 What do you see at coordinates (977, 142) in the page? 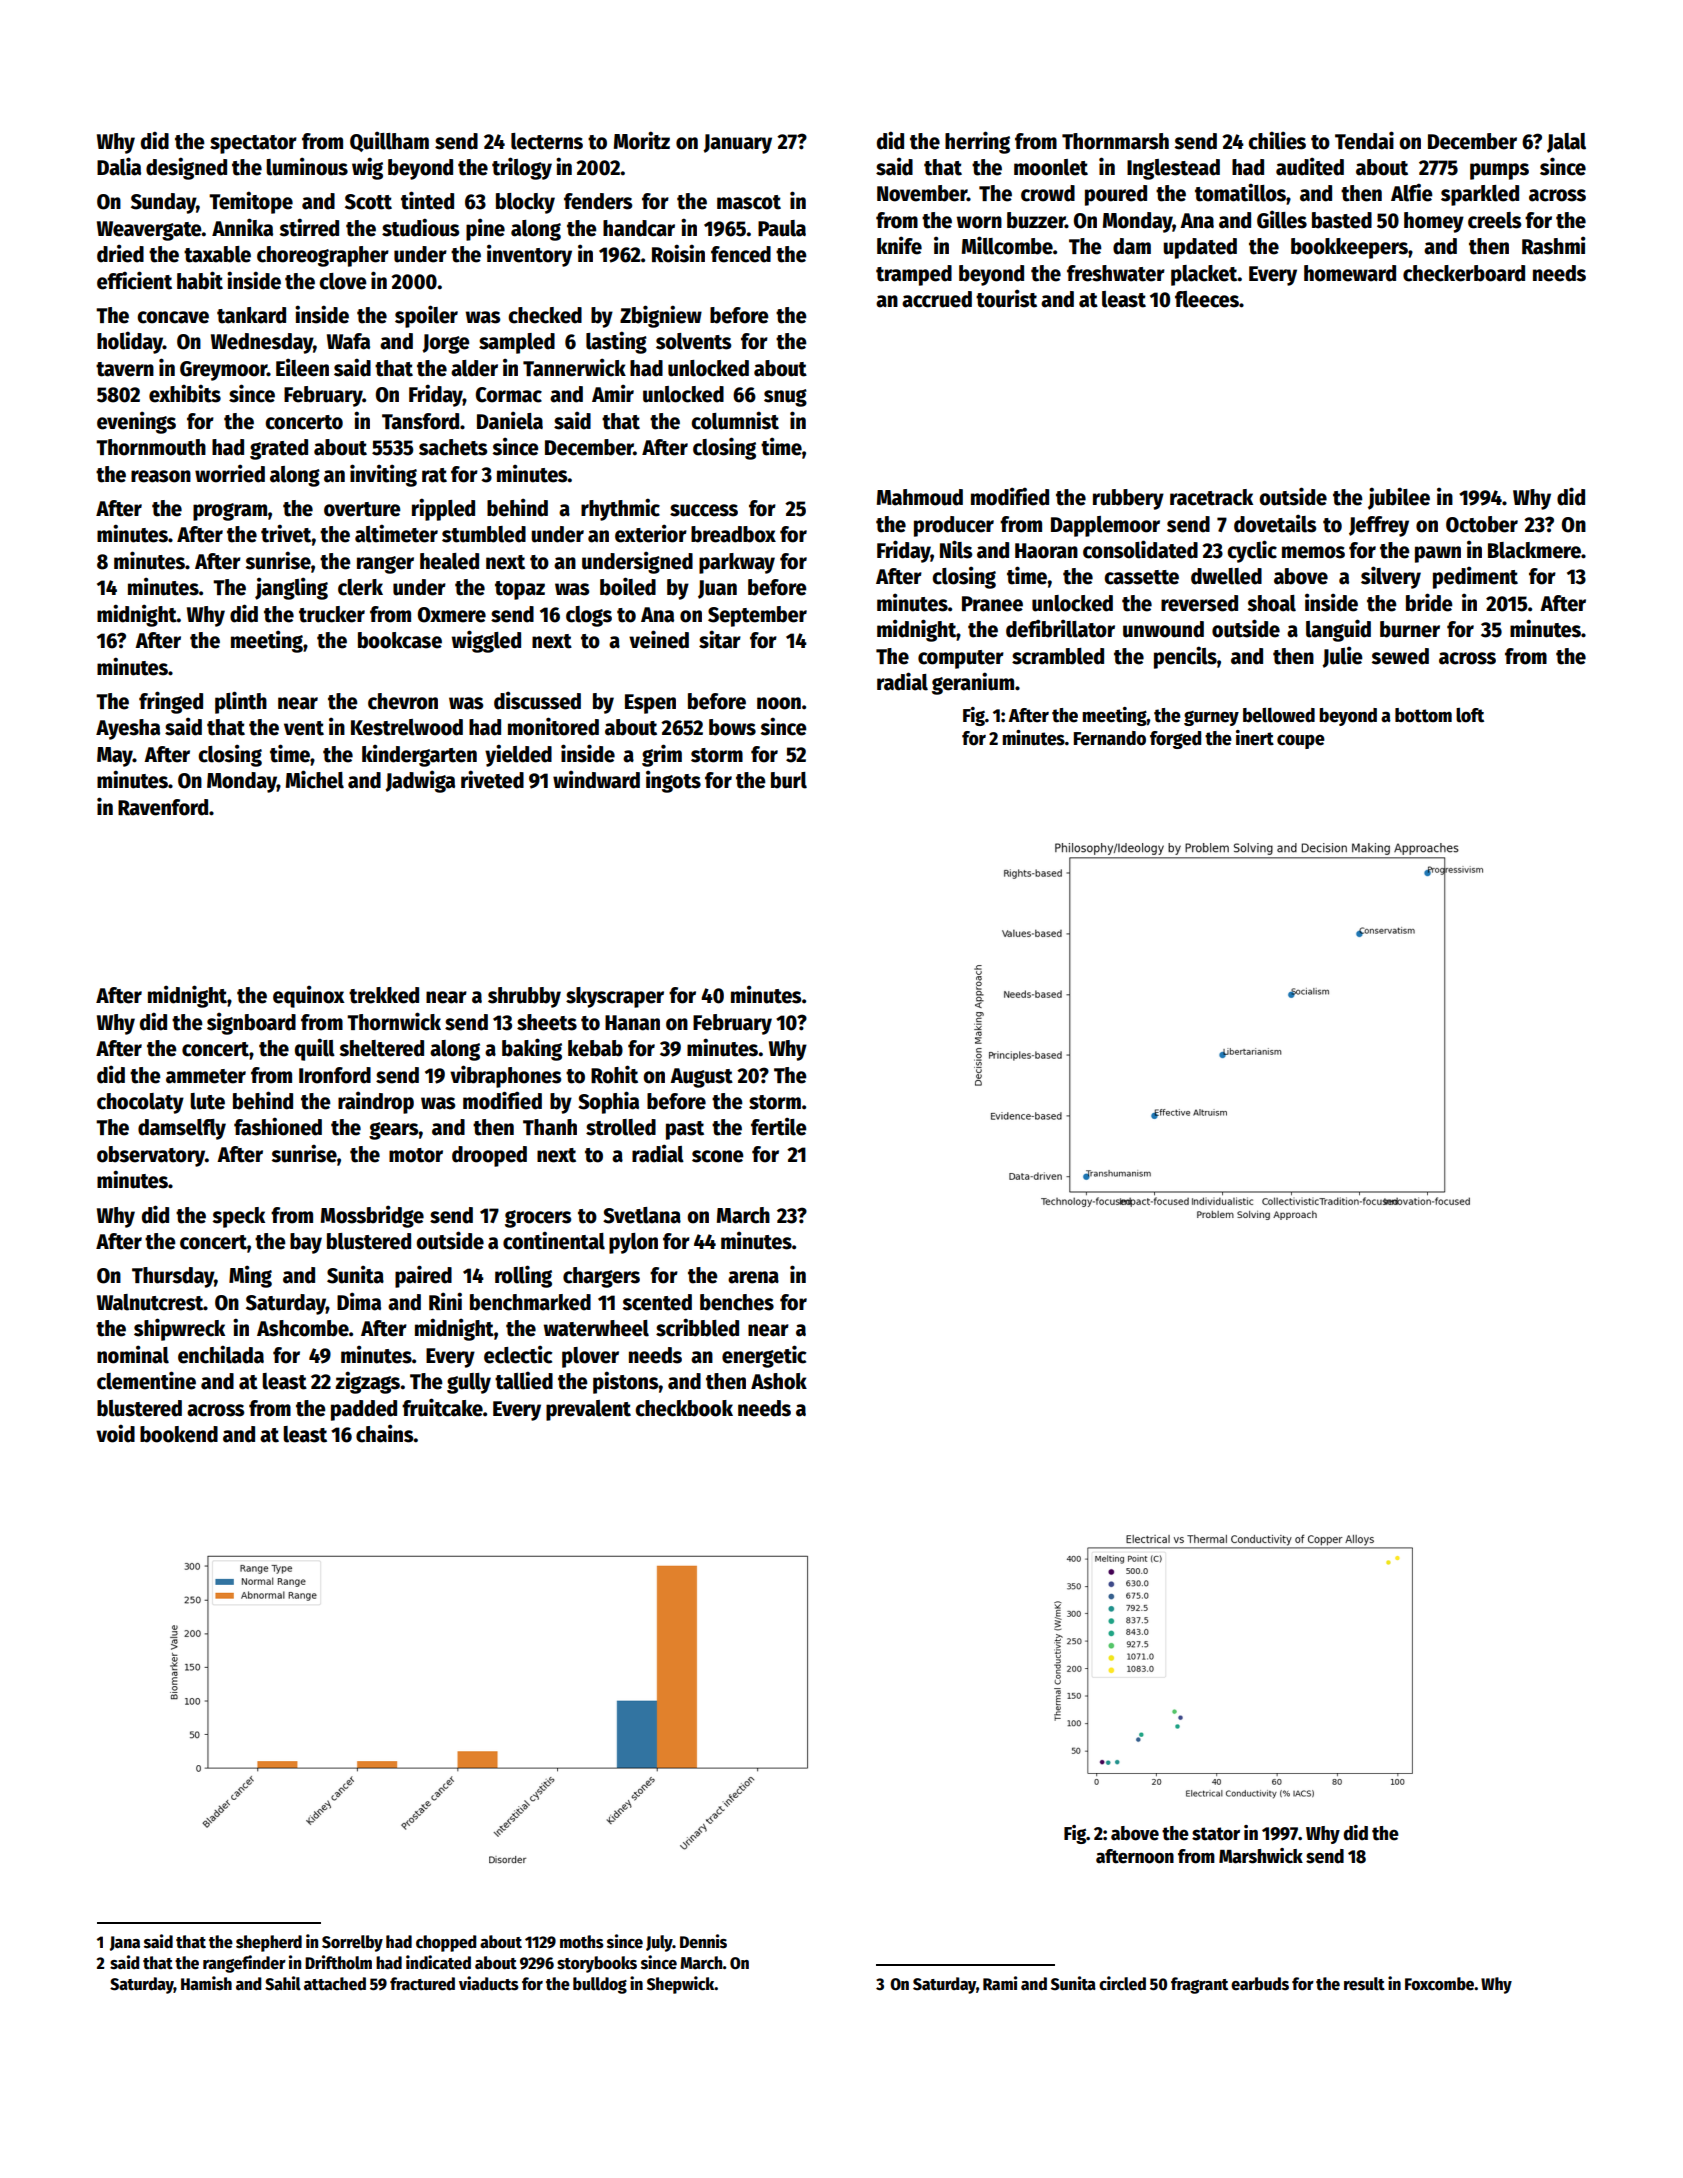
I see `herring` at bounding box center [977, 142].
